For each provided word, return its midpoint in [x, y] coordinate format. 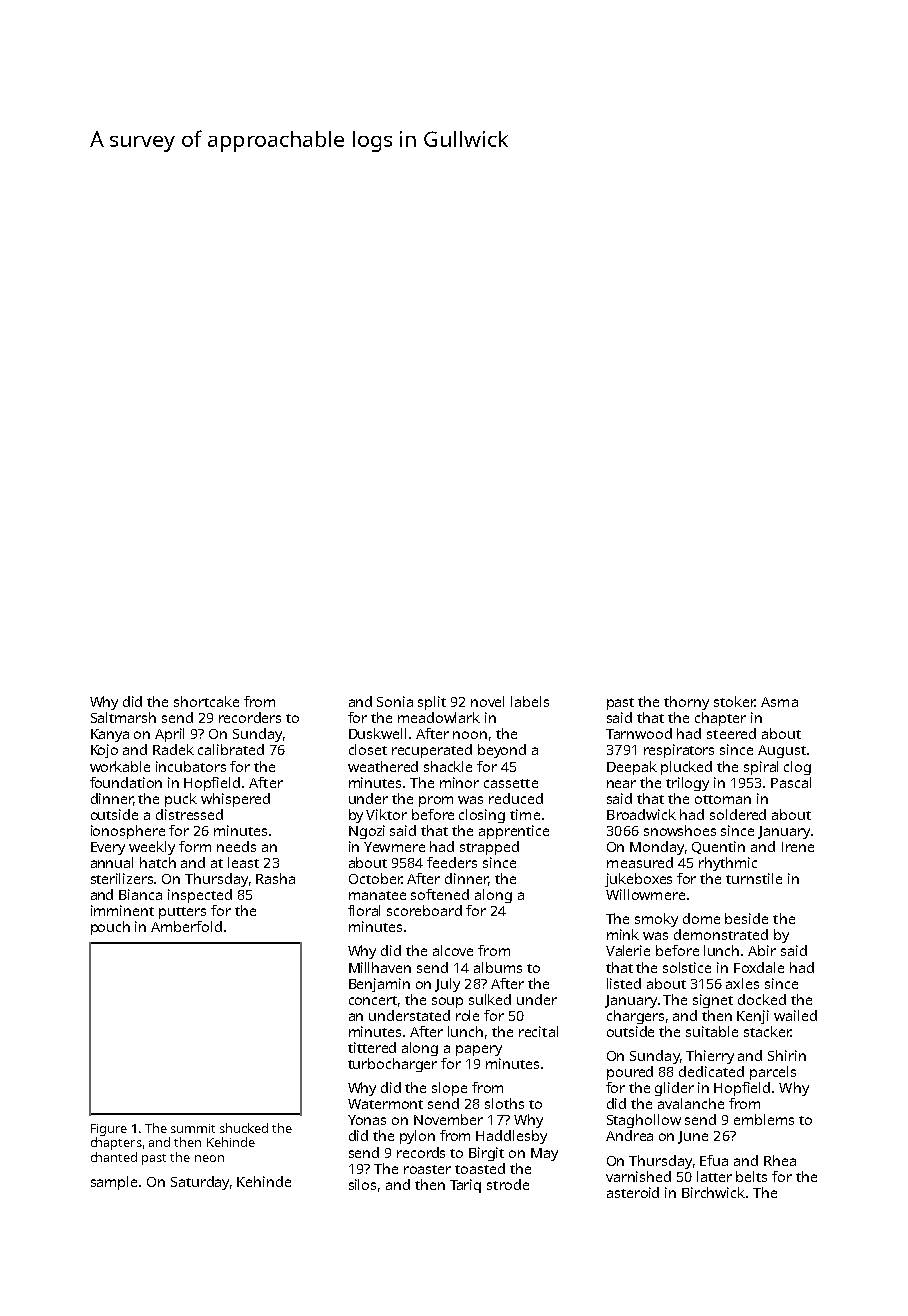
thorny [686, 703]
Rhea [780, 1160]
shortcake [206, 701]
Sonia [395, 701]
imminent [122, 910]
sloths [504, 1103]
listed [624, 983]
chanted [114, 1157]
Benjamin [379, 985]
